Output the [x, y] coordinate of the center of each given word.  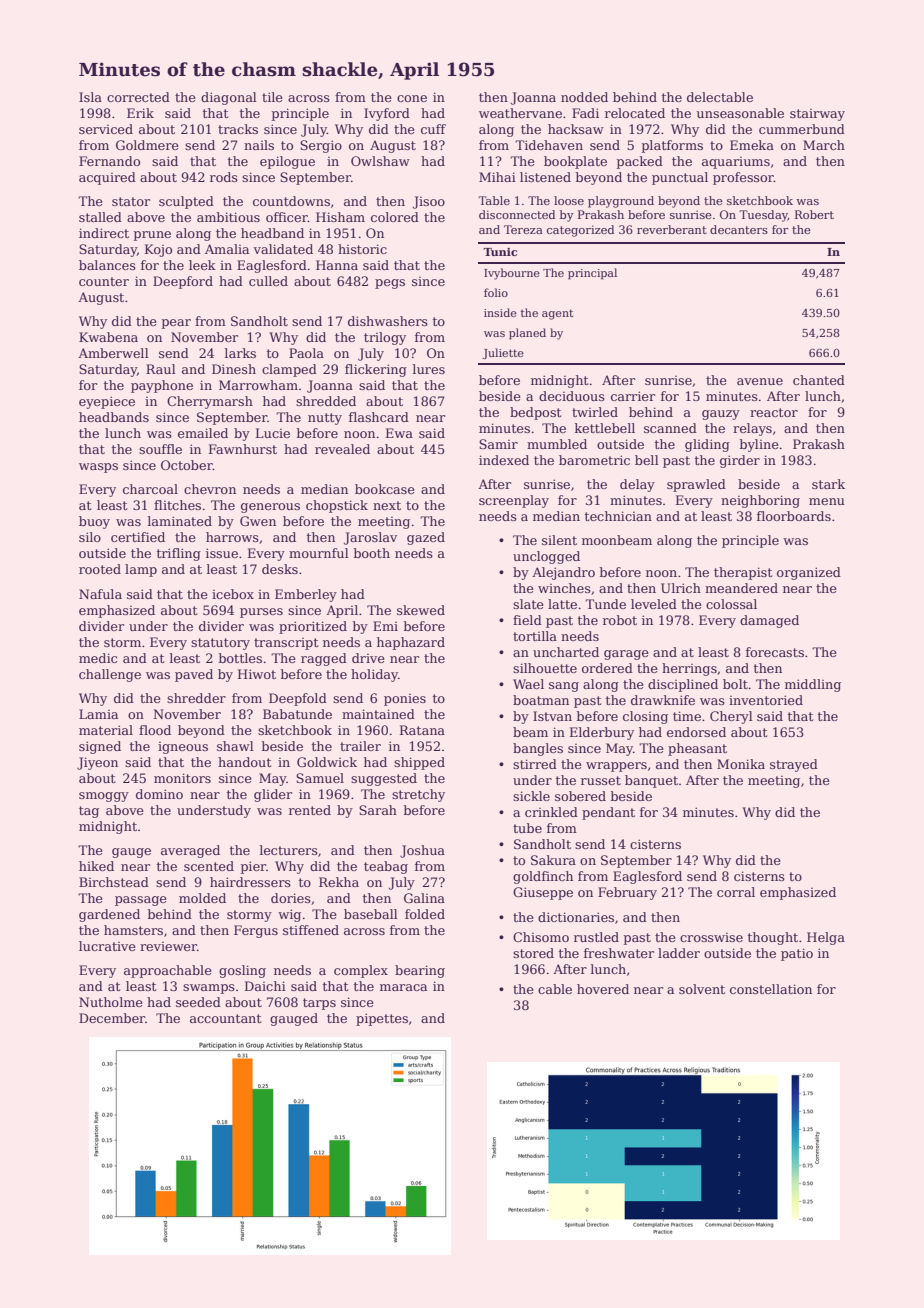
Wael [528, 684]
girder [740, 461]
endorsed [696, 732]
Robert [814, 214]
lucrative [107, 946]
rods [224, 177]
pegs [390, 284]
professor [743, 178]
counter [104, 281]
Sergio [321, 146]
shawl [235, 746]
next [387, 505]
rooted [100, 569]
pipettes [382, 1019]
